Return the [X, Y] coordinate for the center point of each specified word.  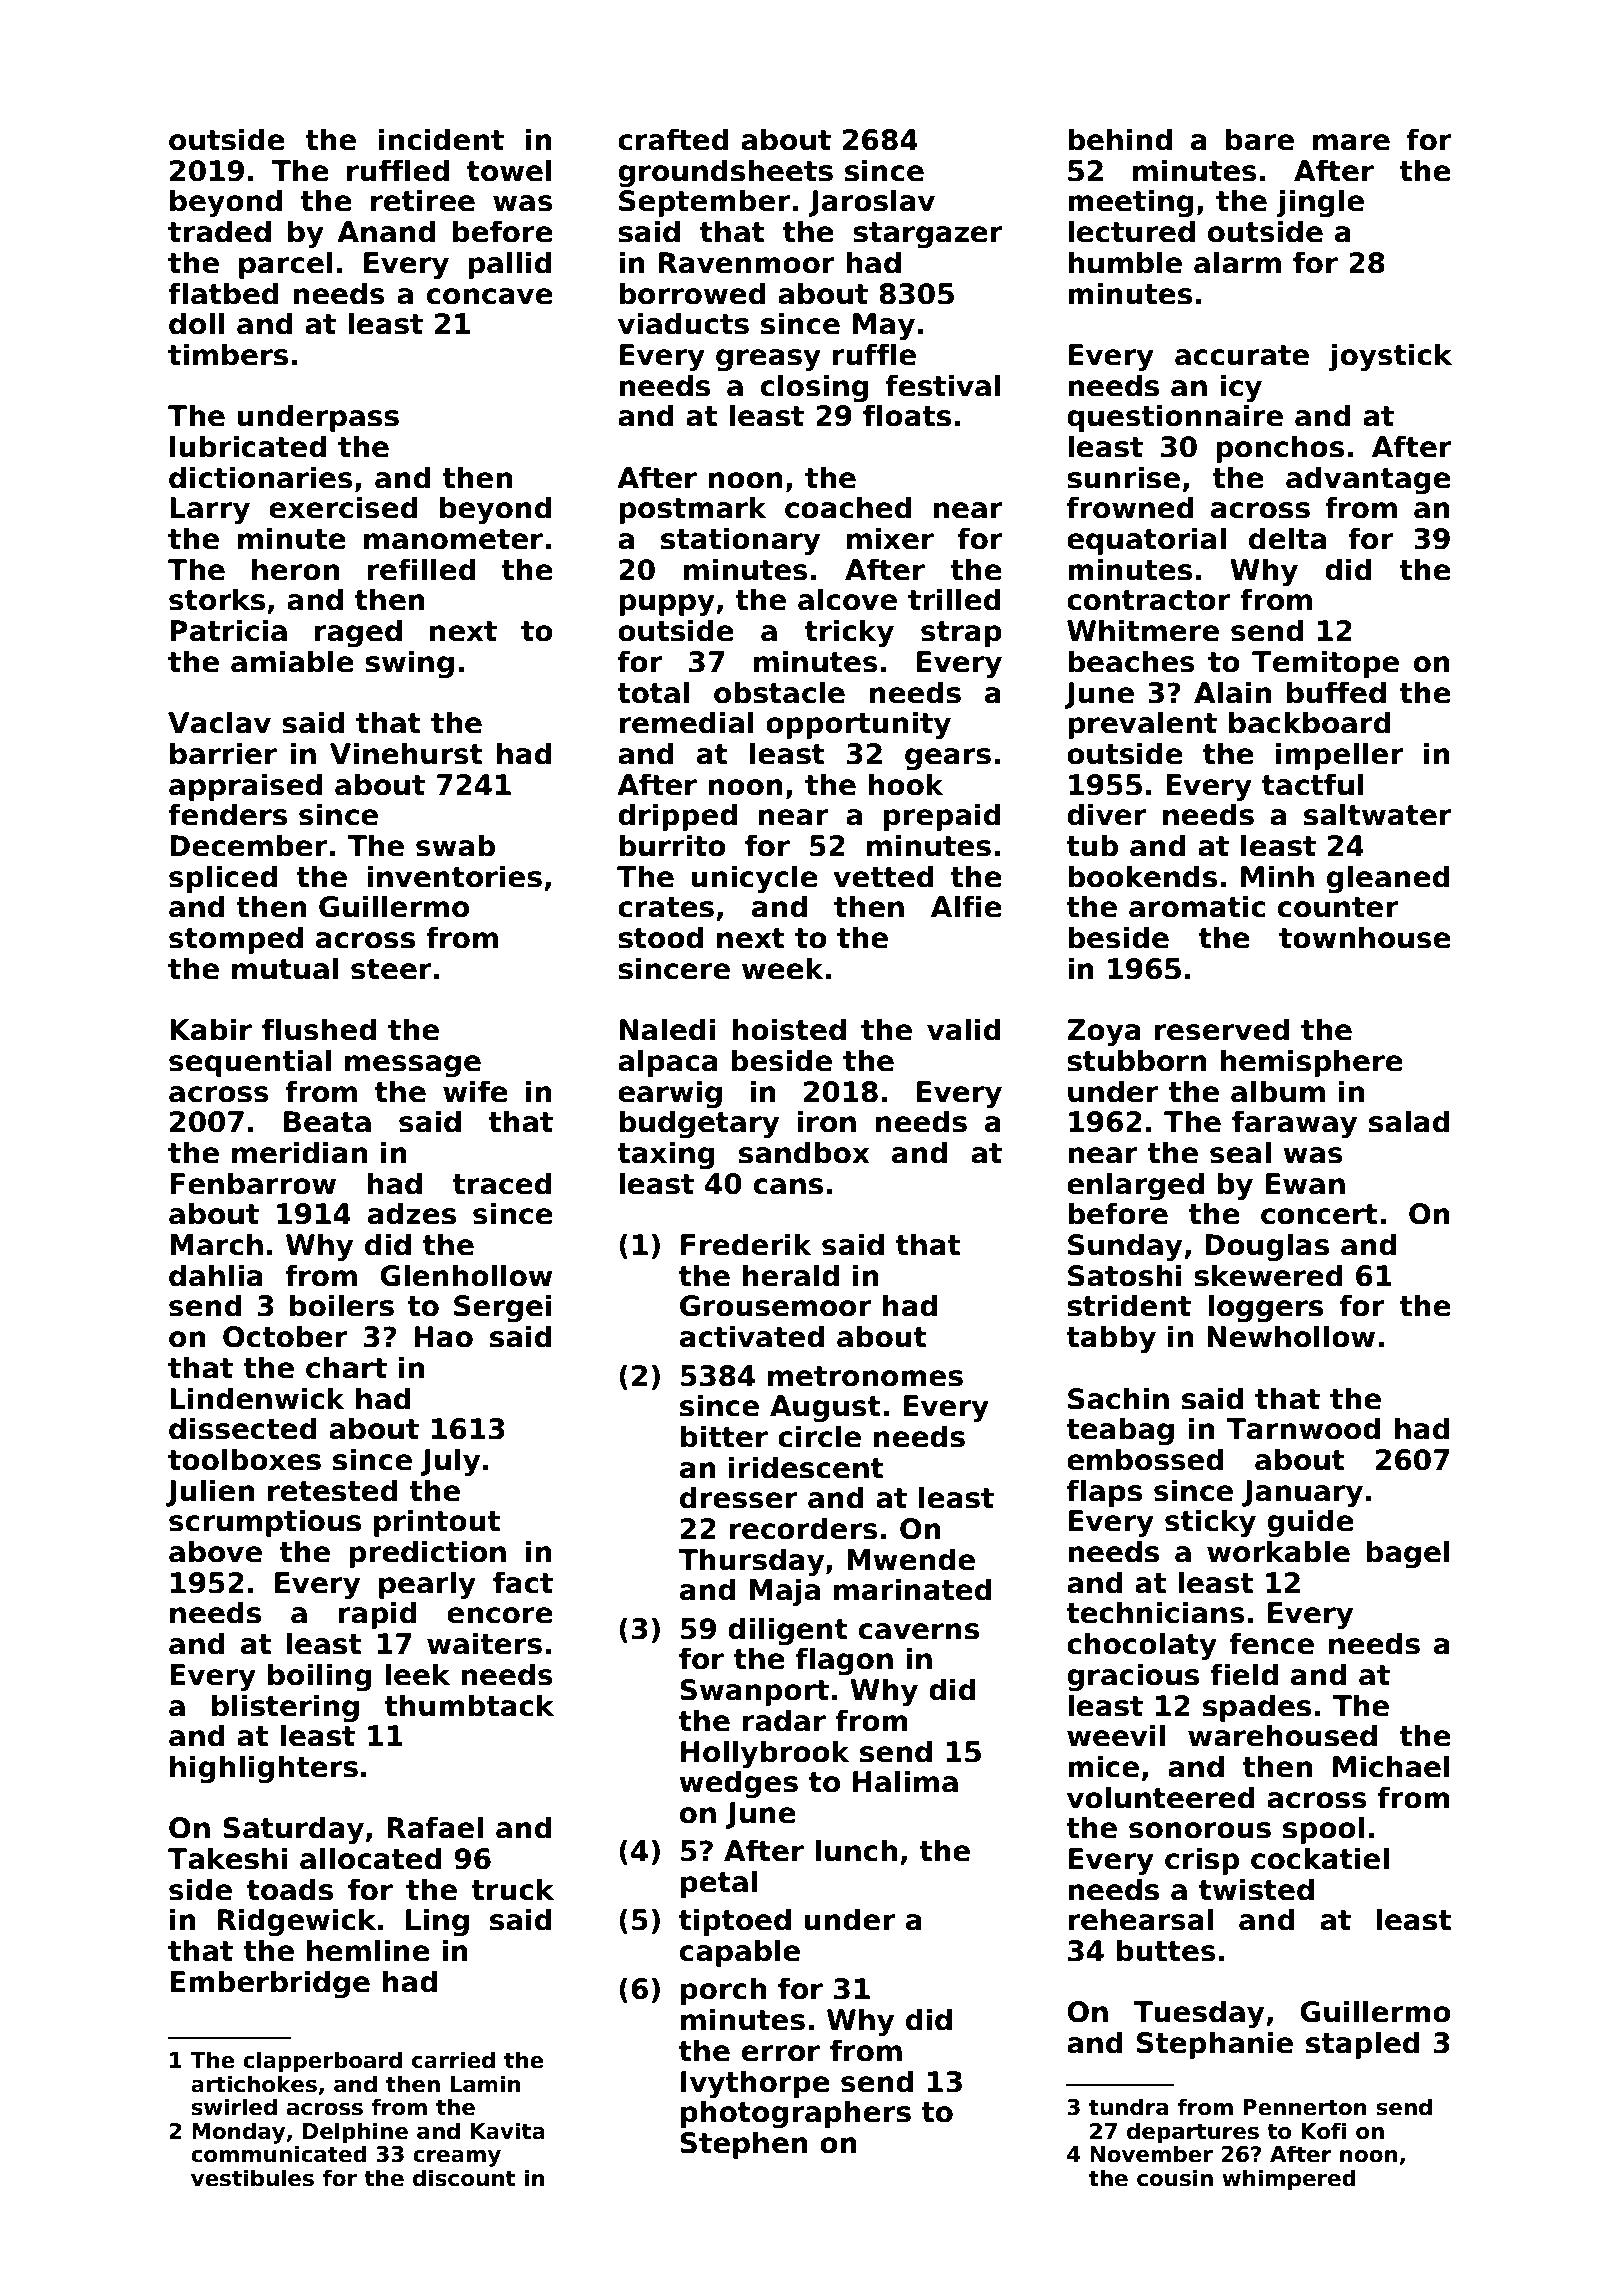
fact [523, 1582]
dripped [677, 817]
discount [464, 2178]
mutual [285, 968]
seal [1240, 1152]
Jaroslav [871, 203]
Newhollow [1291, 1336]
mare [1351, 142]
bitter [724, 1436]
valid [964, 1029]
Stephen [744, 2145]
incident [441, 139]
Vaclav [219, 722]
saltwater [1378, 814]
